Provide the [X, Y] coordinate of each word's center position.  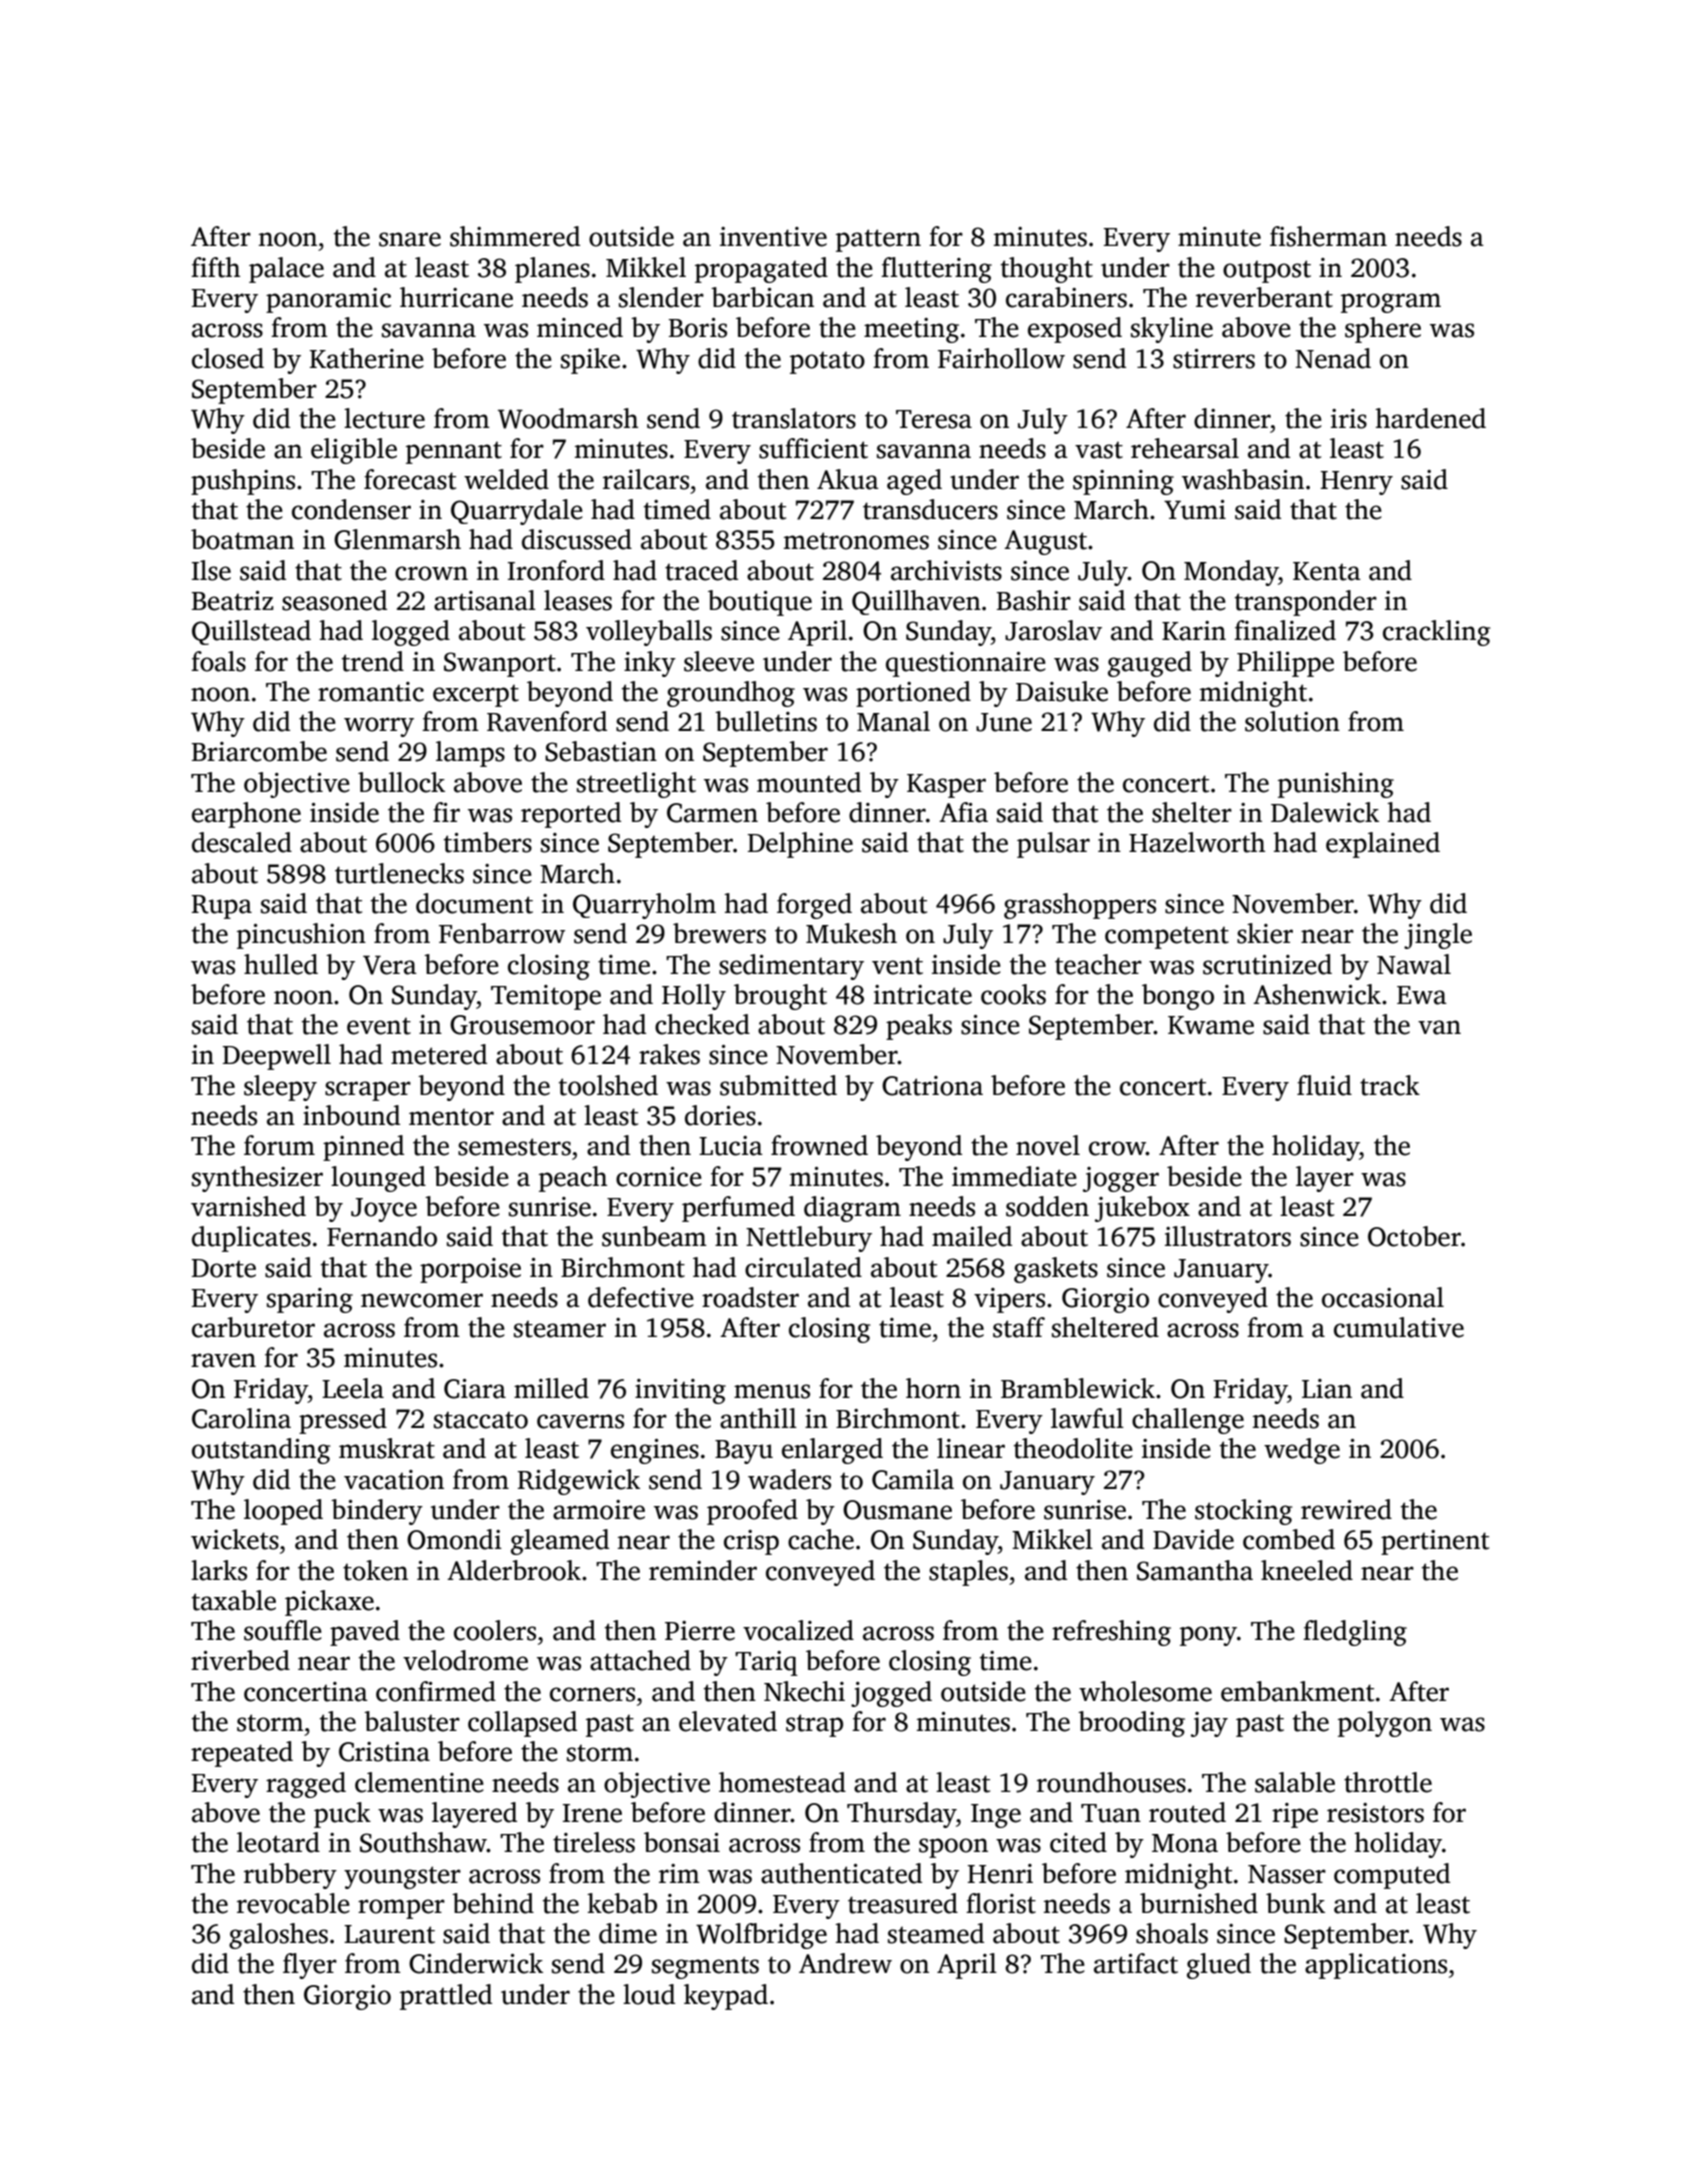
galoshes [278, 1936]
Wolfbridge [761, 1936]
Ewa [1422, 995]
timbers [488, 842]
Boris [698, 328]
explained [1383, 845]
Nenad [1333, 358]
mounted [809, 782]
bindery [377, 1512]
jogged [891, 1694]
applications [1376, 1966]
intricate [923, 995]
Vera [390, 965]
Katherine [367, 358]
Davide [1193, 1539]
